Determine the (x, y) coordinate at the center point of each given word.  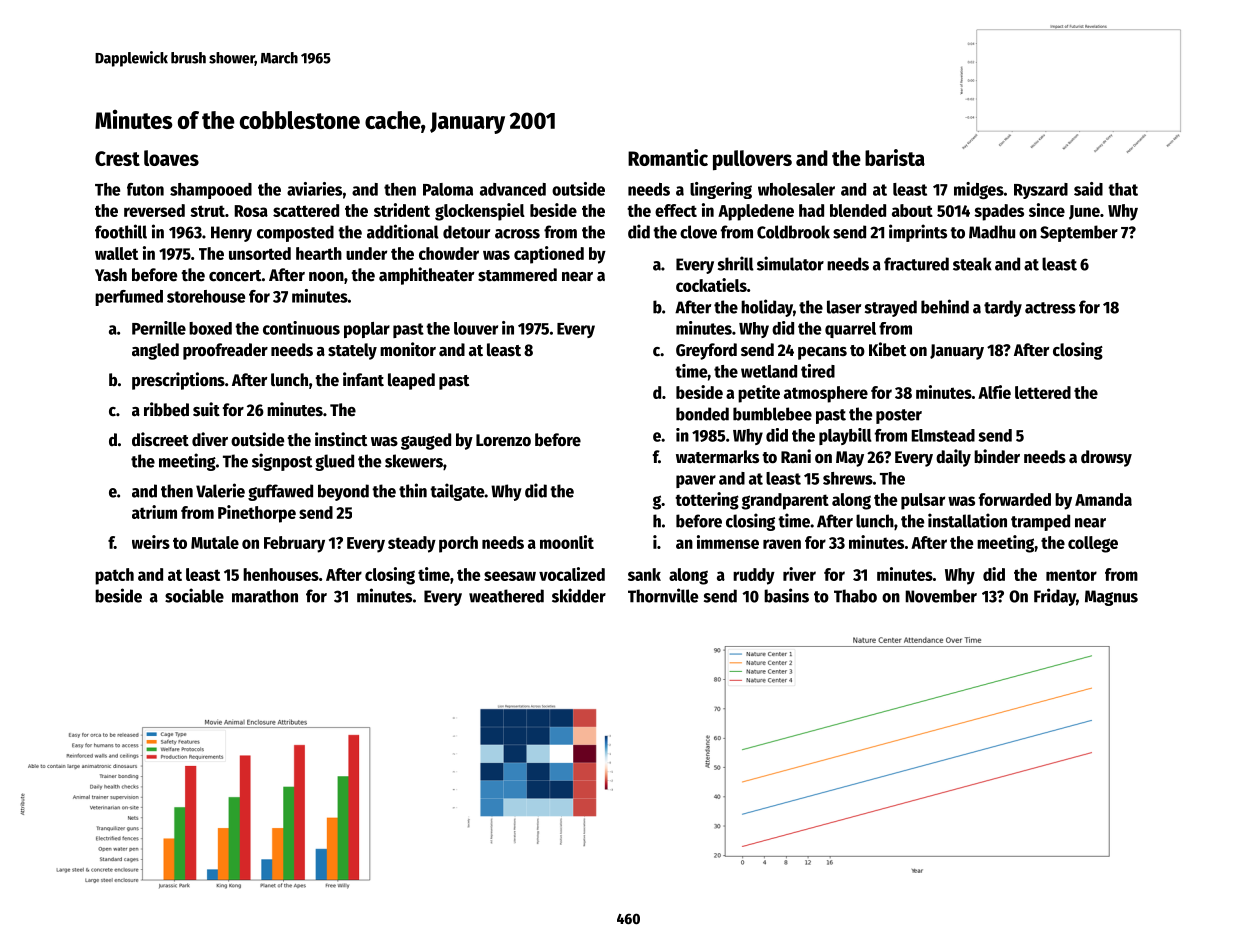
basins (786, 595)
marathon (265, 596)
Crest (117, 158)
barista (895, 157)
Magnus (1111, 598)
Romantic (668, 157)
